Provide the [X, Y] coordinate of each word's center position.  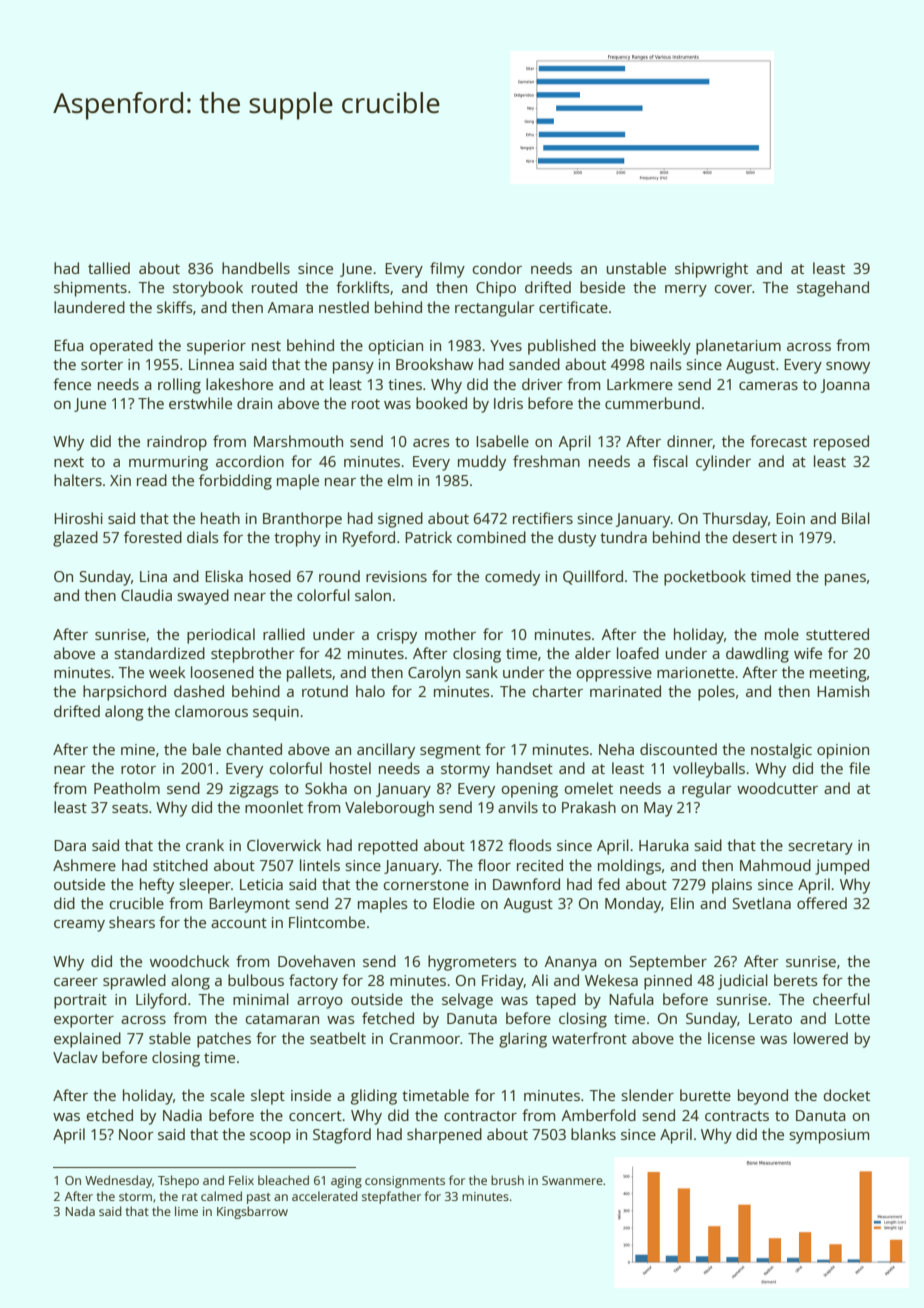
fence [72, 384]
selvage [467, 1001]
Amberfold [599, 1115]
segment [450, 752]
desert [755, 537]
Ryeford [369, 539]
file [859, 768]
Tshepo [178, 1181]
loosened [222, 672]
